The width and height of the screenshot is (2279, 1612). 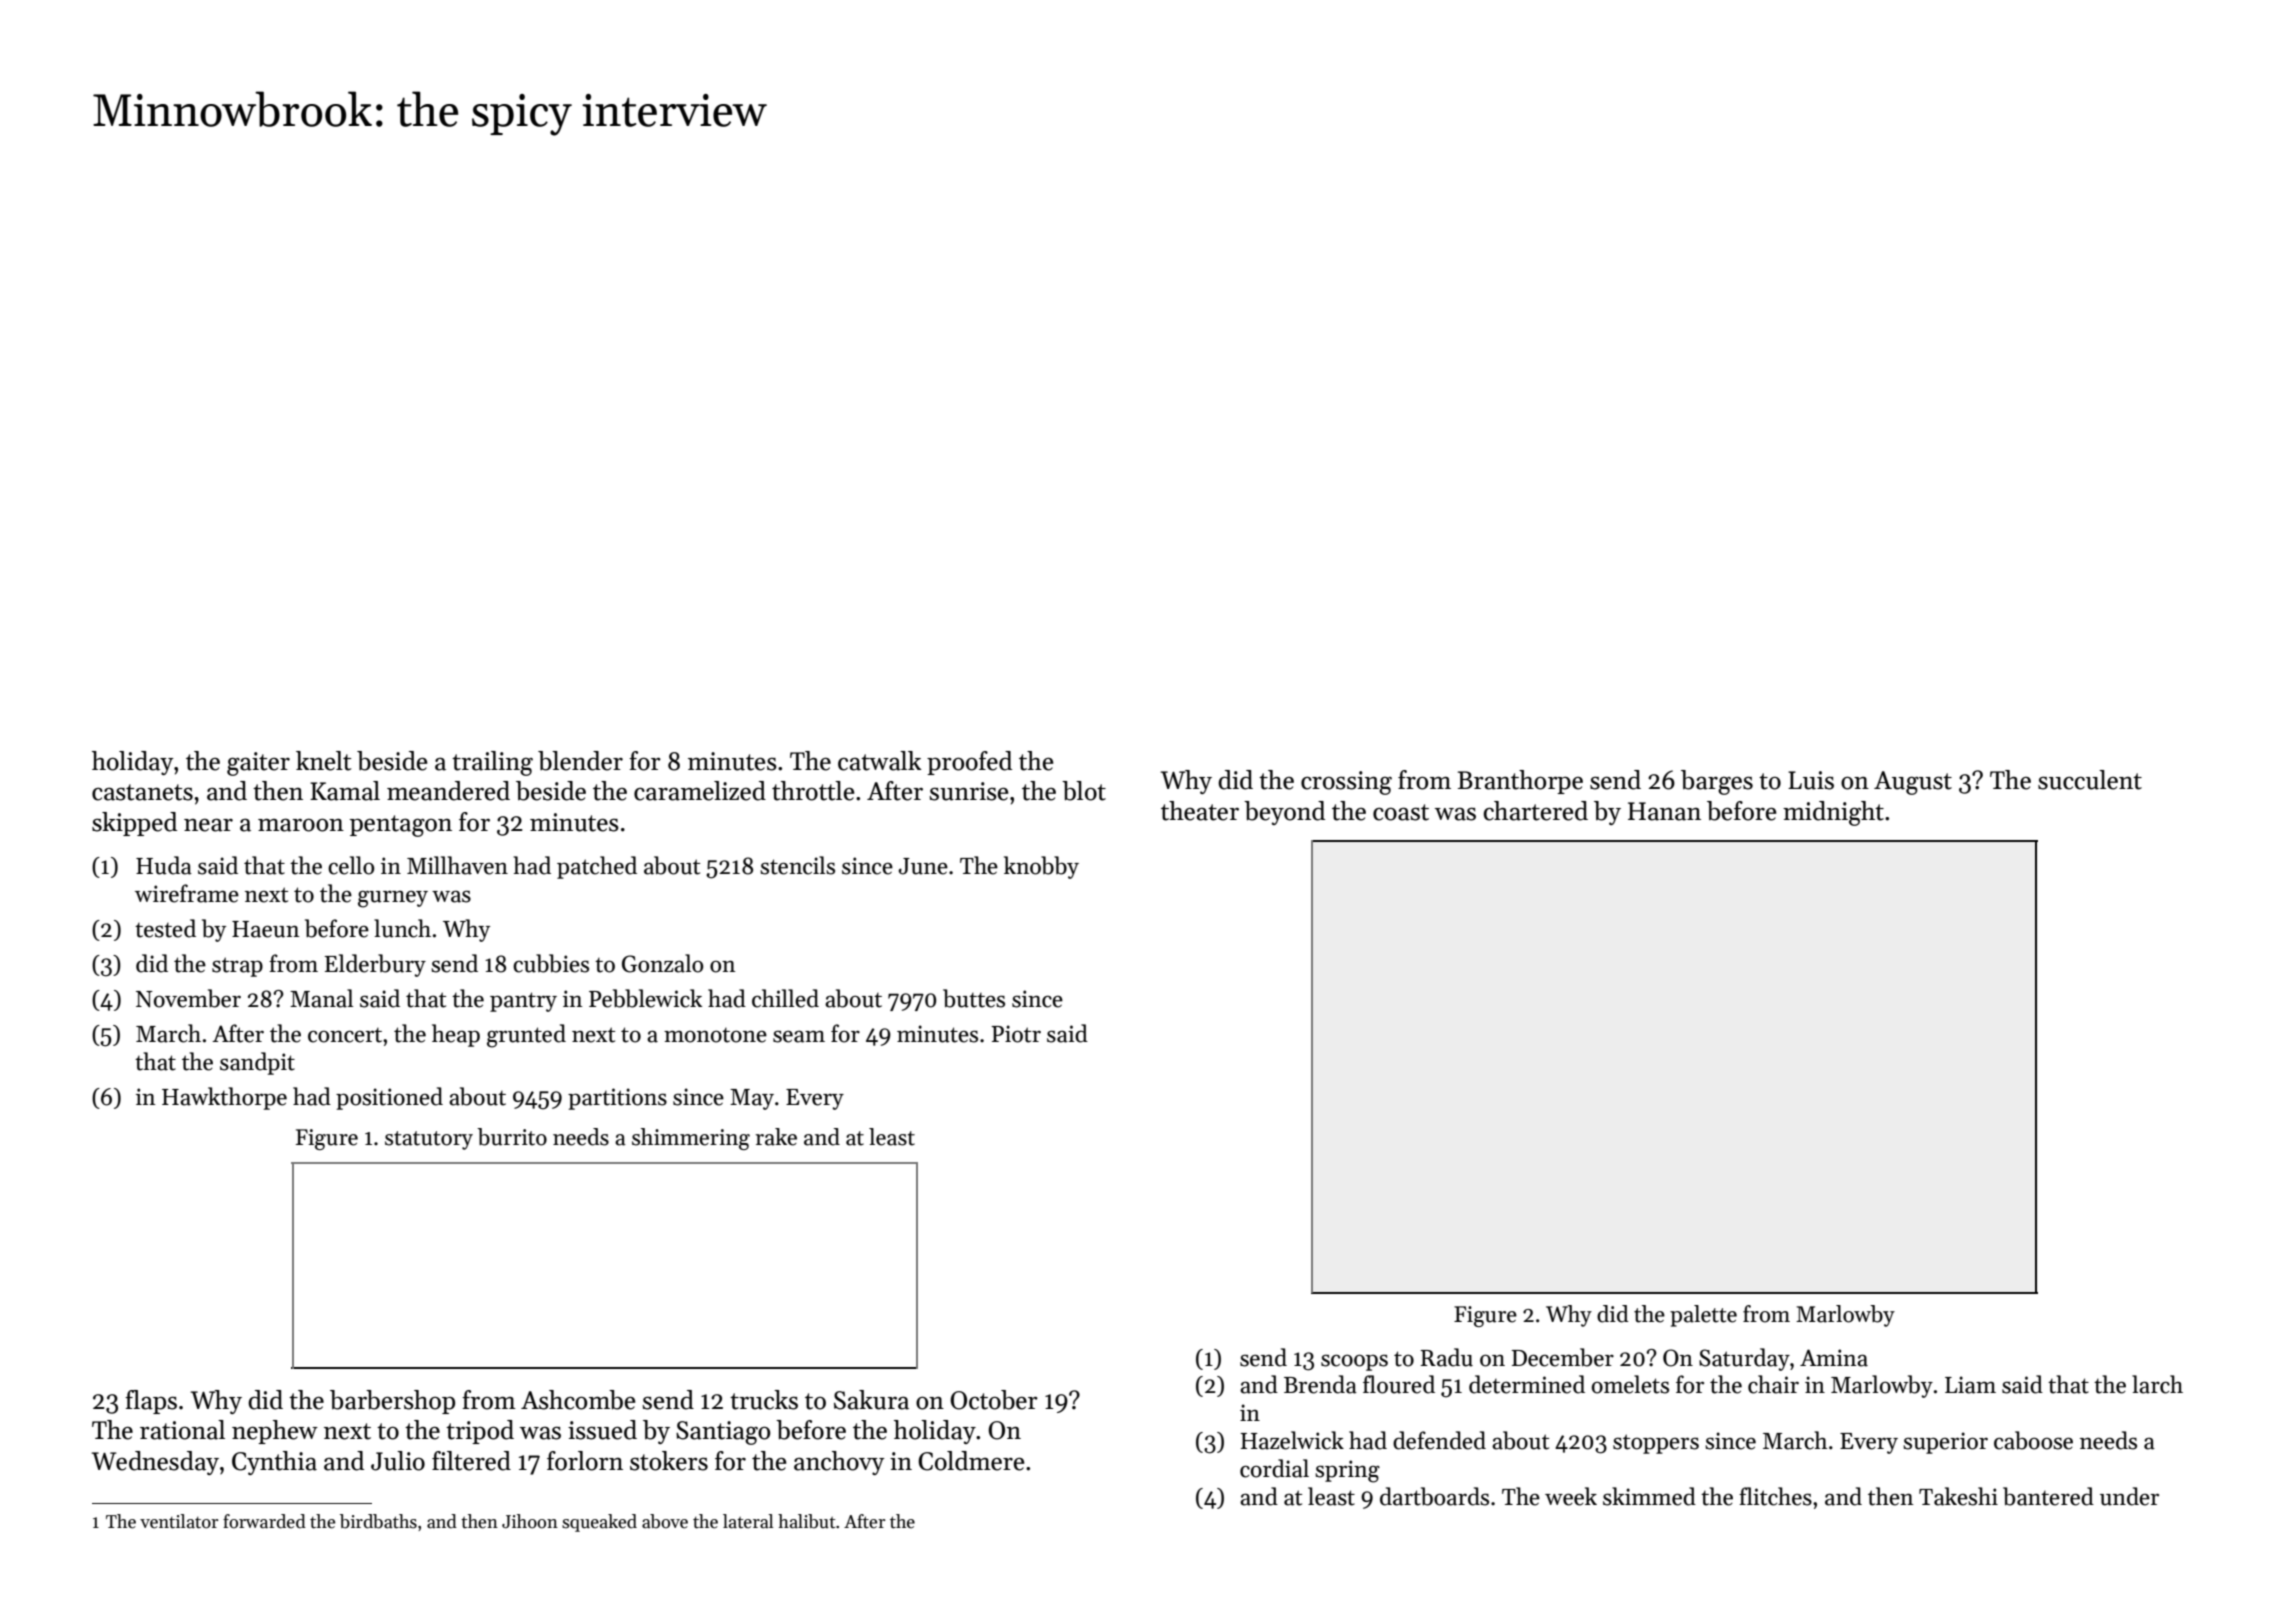 What do you see at coordinates (323, 761) in the screenshot?
I see `knelt` at bounding box center [323, 761].
